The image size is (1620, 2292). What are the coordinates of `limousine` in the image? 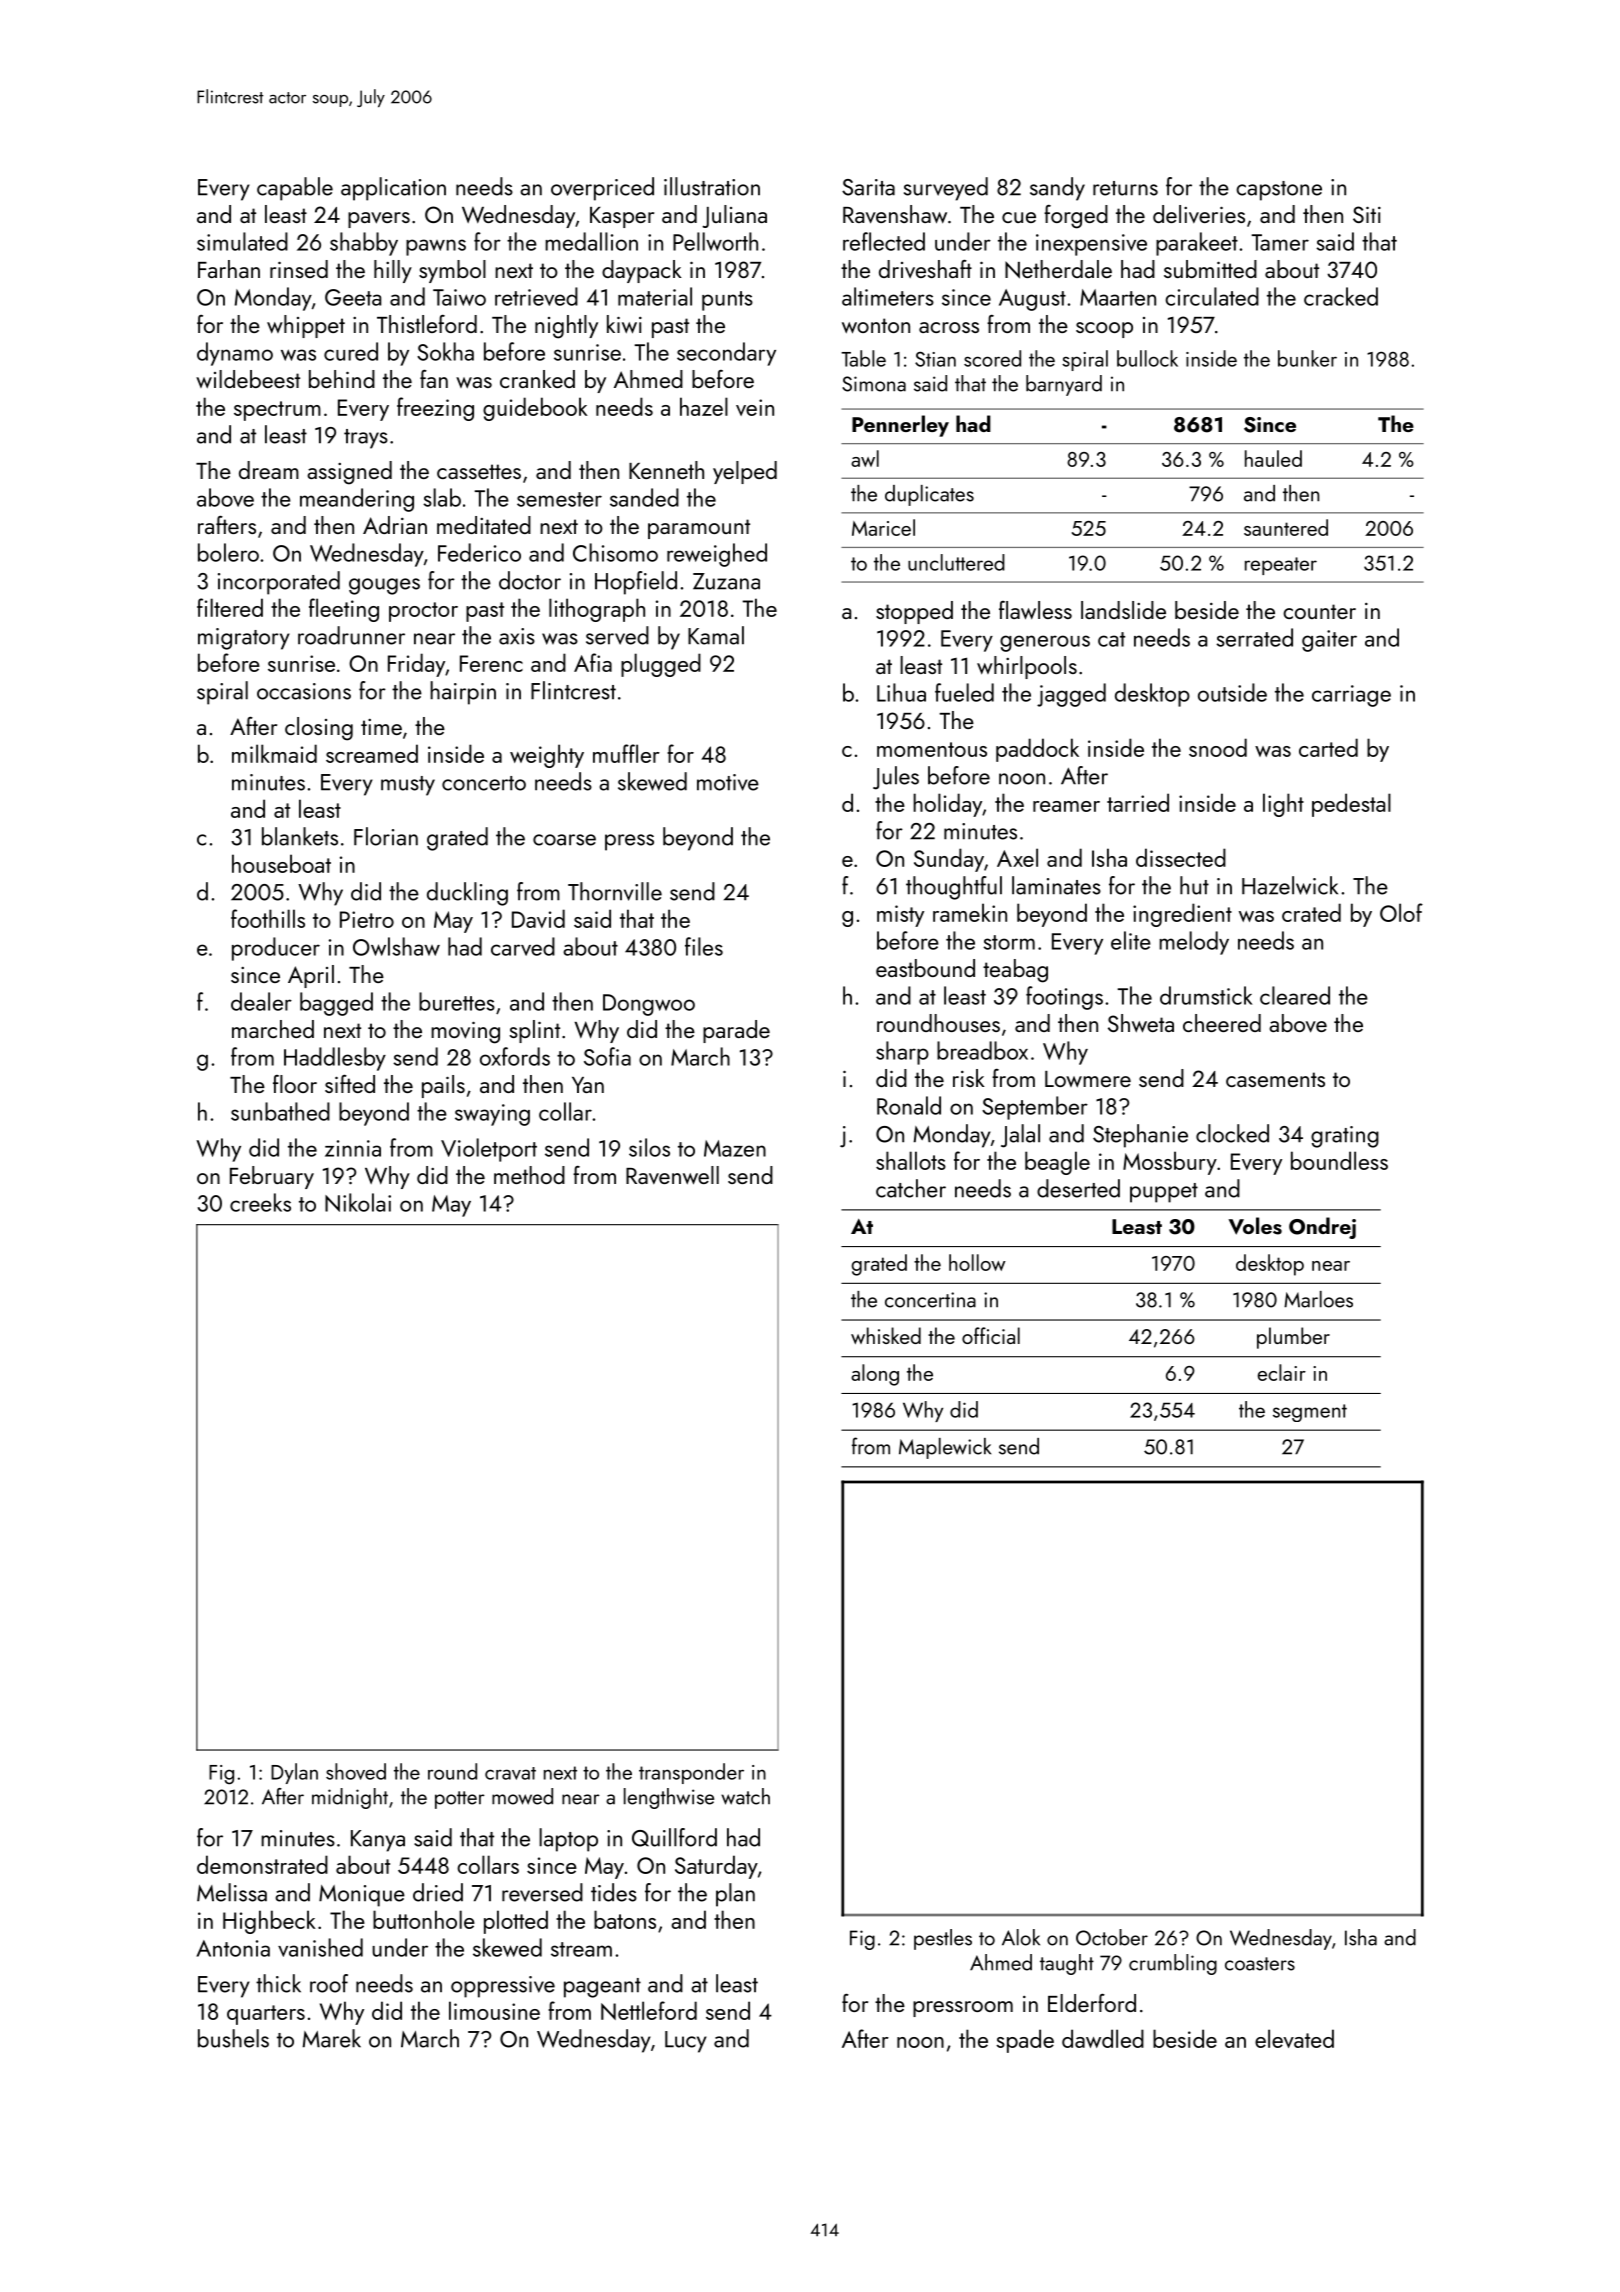 It's located at (494, 2010).
